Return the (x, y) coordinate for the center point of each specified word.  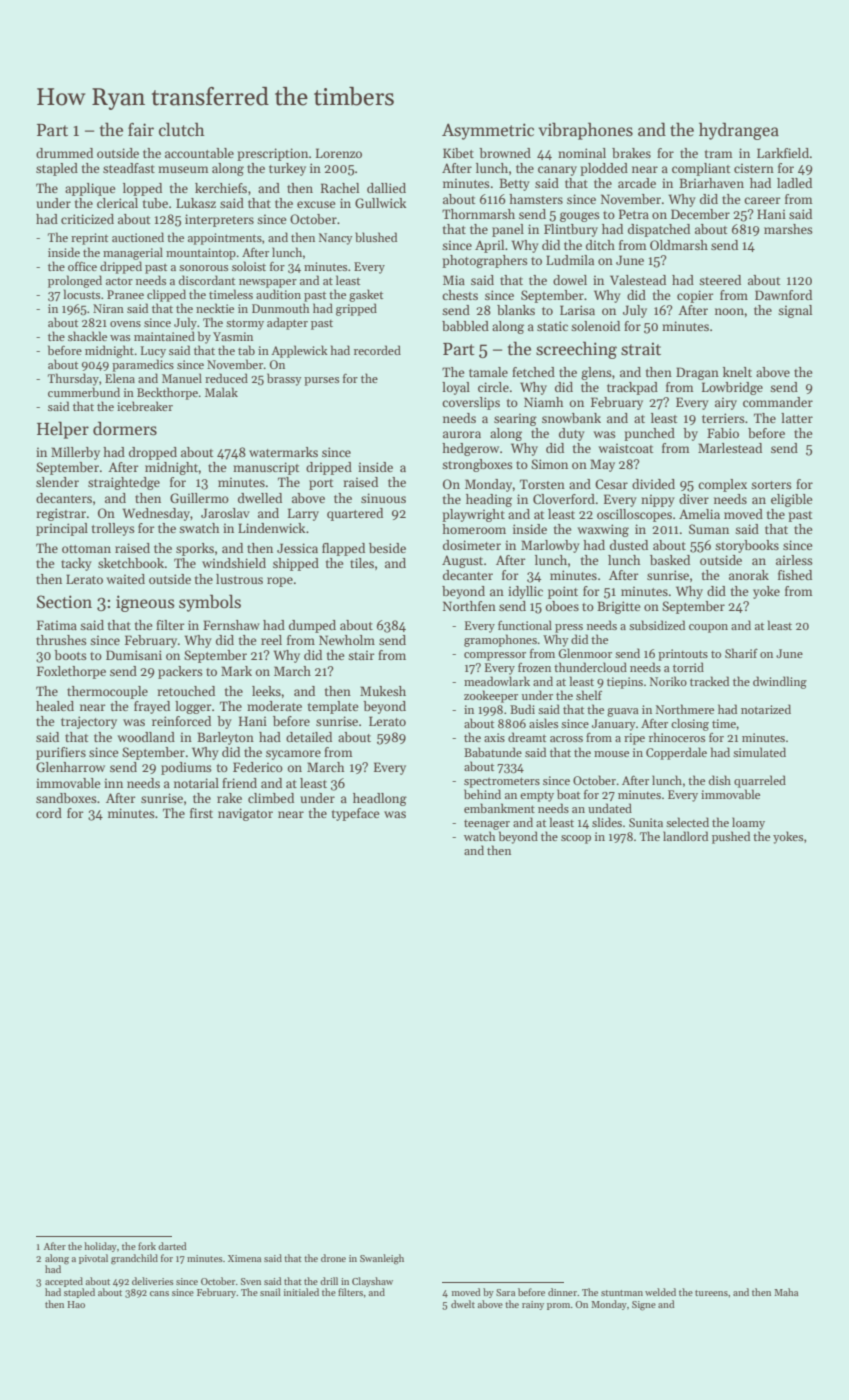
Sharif (741, 653)
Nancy (336, 239)
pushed (731, 837)
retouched (186, 691)
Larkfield (783, 153)
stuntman (622, 1293)
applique (90, 189)
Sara (505, 1292)
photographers (485, 261)
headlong (380, 799)
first (201, 813)
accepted (64, 1282)
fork (147, 1246)
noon (729, 311)
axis (494, 737)
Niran (108, 308)
